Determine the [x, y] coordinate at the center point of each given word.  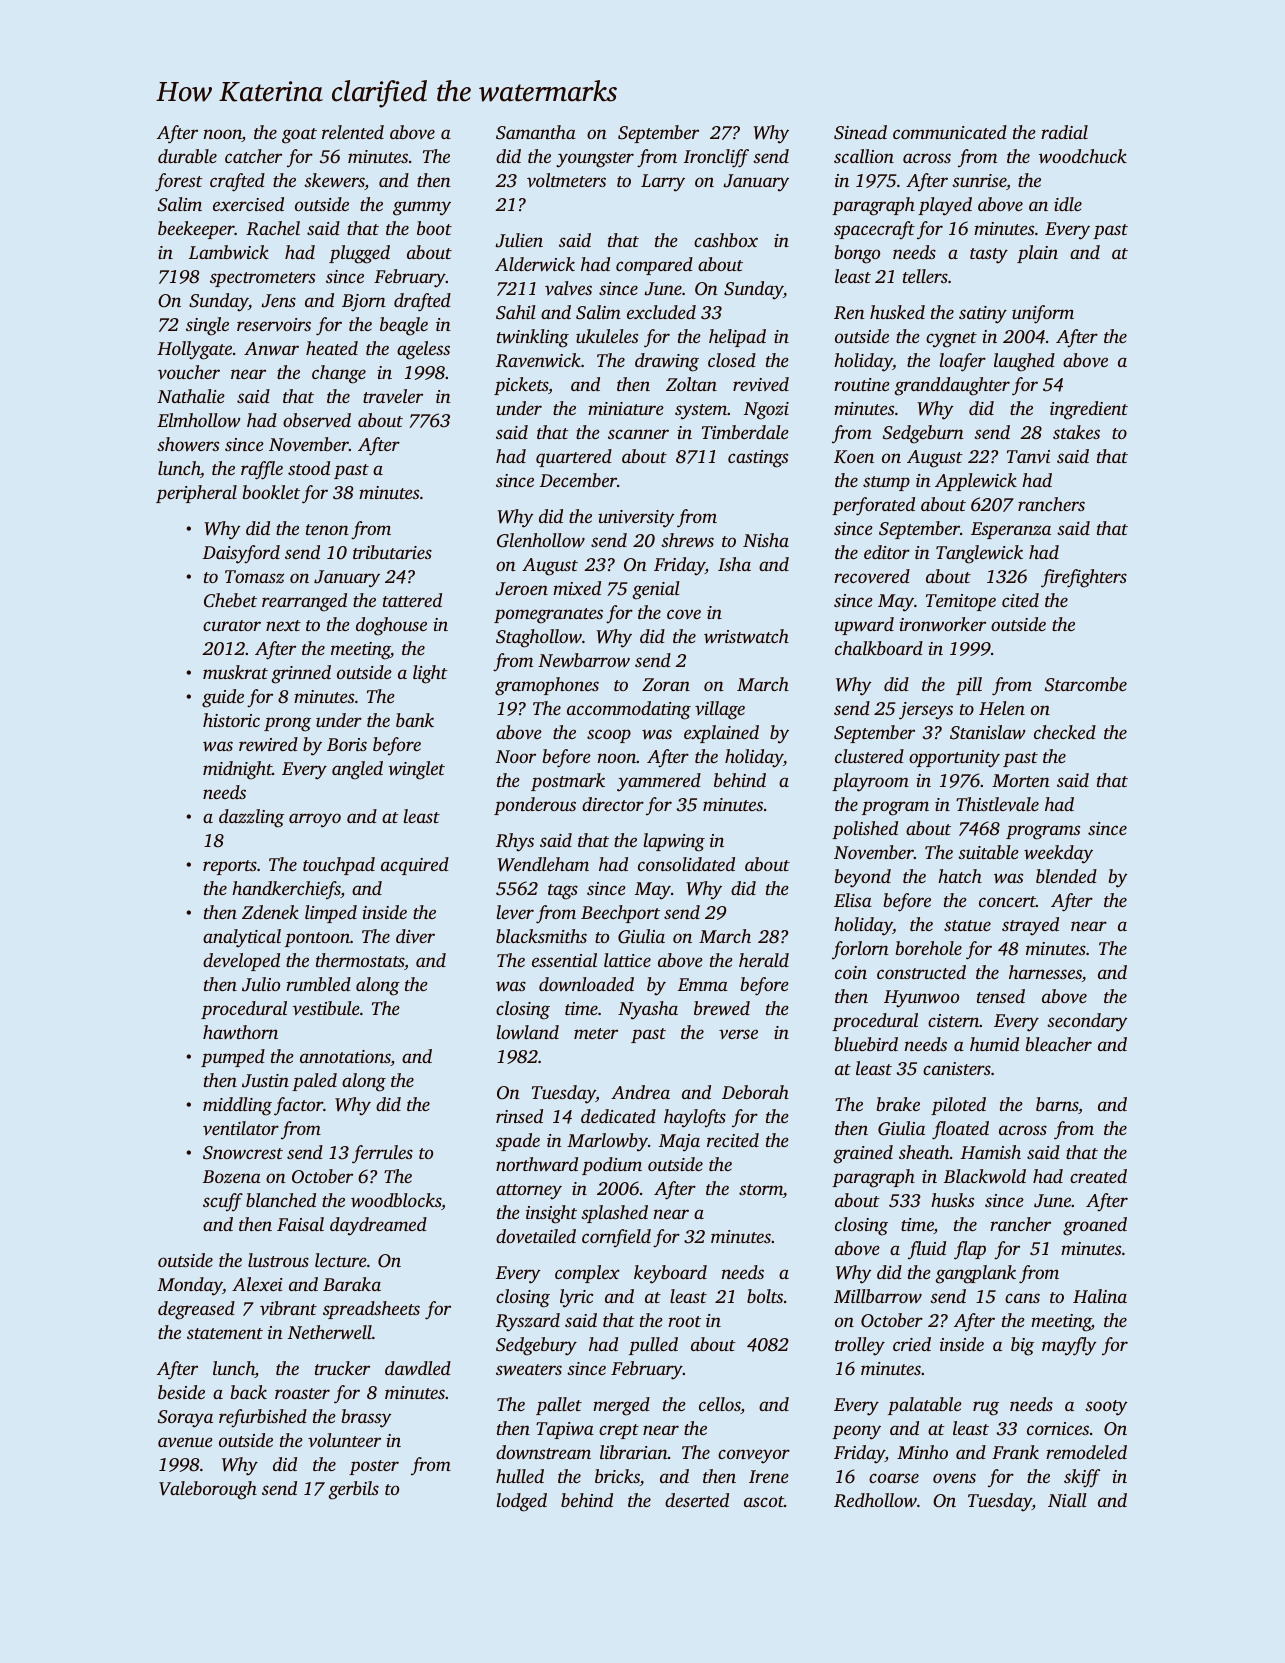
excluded [661, 312]
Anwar [271, 348]
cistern [953, 1020]
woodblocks [396, 1200]
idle [1068, 204]
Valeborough [208, 1490]
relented [353, 132]
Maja [679, 1143]
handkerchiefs [286, 890]
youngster [595, 160]
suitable [988, 852]
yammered [659, 782]
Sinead [860, 132]
